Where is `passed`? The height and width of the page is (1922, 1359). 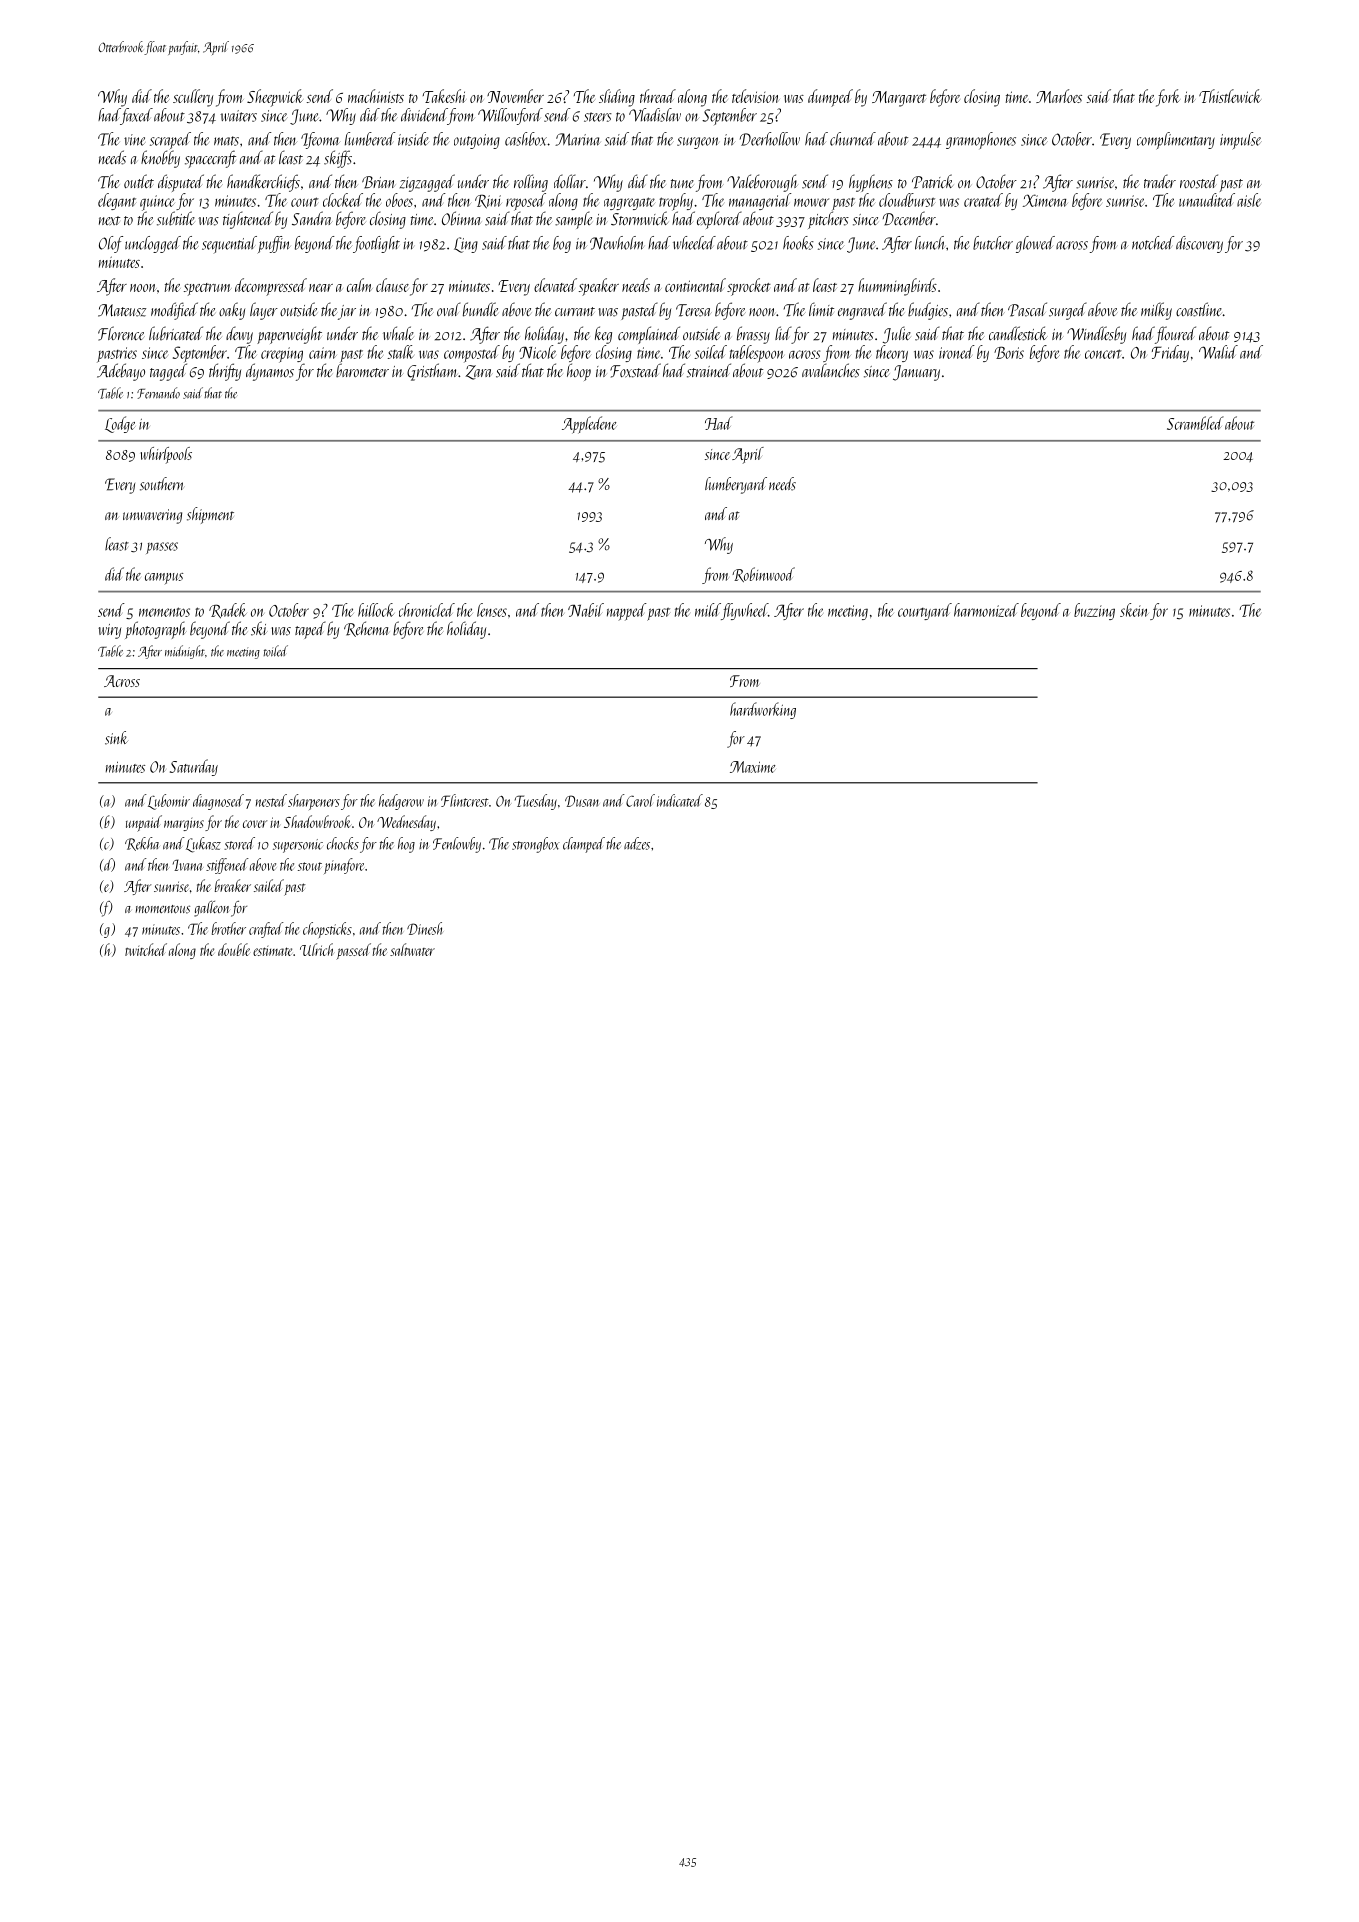
passed is located at coordinates (353, 951).
